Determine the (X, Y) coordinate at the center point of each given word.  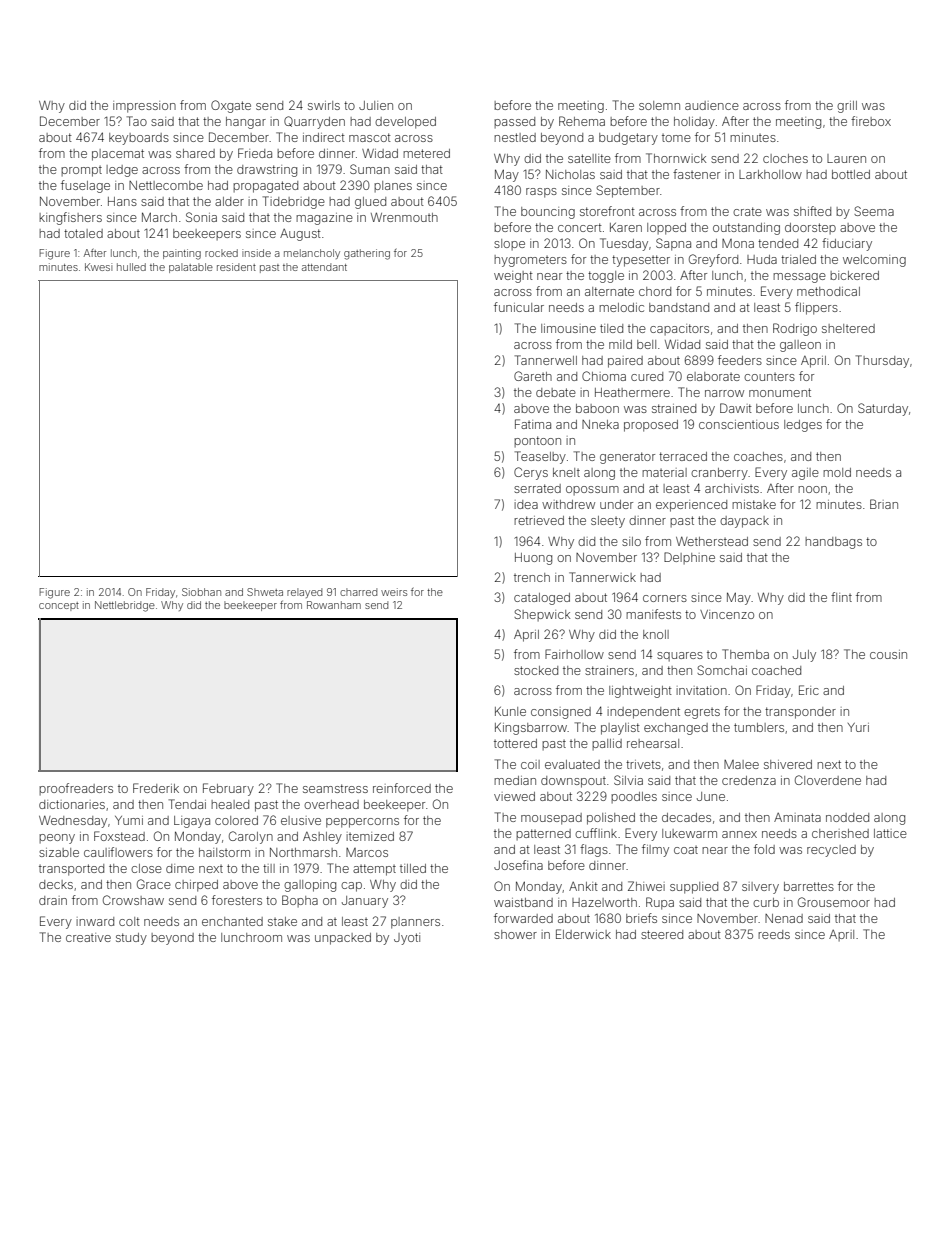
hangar (246, 123)
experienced (691, 506)
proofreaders (76, 789)
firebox (871, 121)
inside (256, 253)
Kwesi (98, 267)
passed (514, 122)
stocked (536, 670)
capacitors (679, 329)
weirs (394, 592)
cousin (888, 654)
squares (680, 657)
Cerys (531, 473)
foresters (237, 900)
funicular (519, 307)
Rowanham (334, 605)
